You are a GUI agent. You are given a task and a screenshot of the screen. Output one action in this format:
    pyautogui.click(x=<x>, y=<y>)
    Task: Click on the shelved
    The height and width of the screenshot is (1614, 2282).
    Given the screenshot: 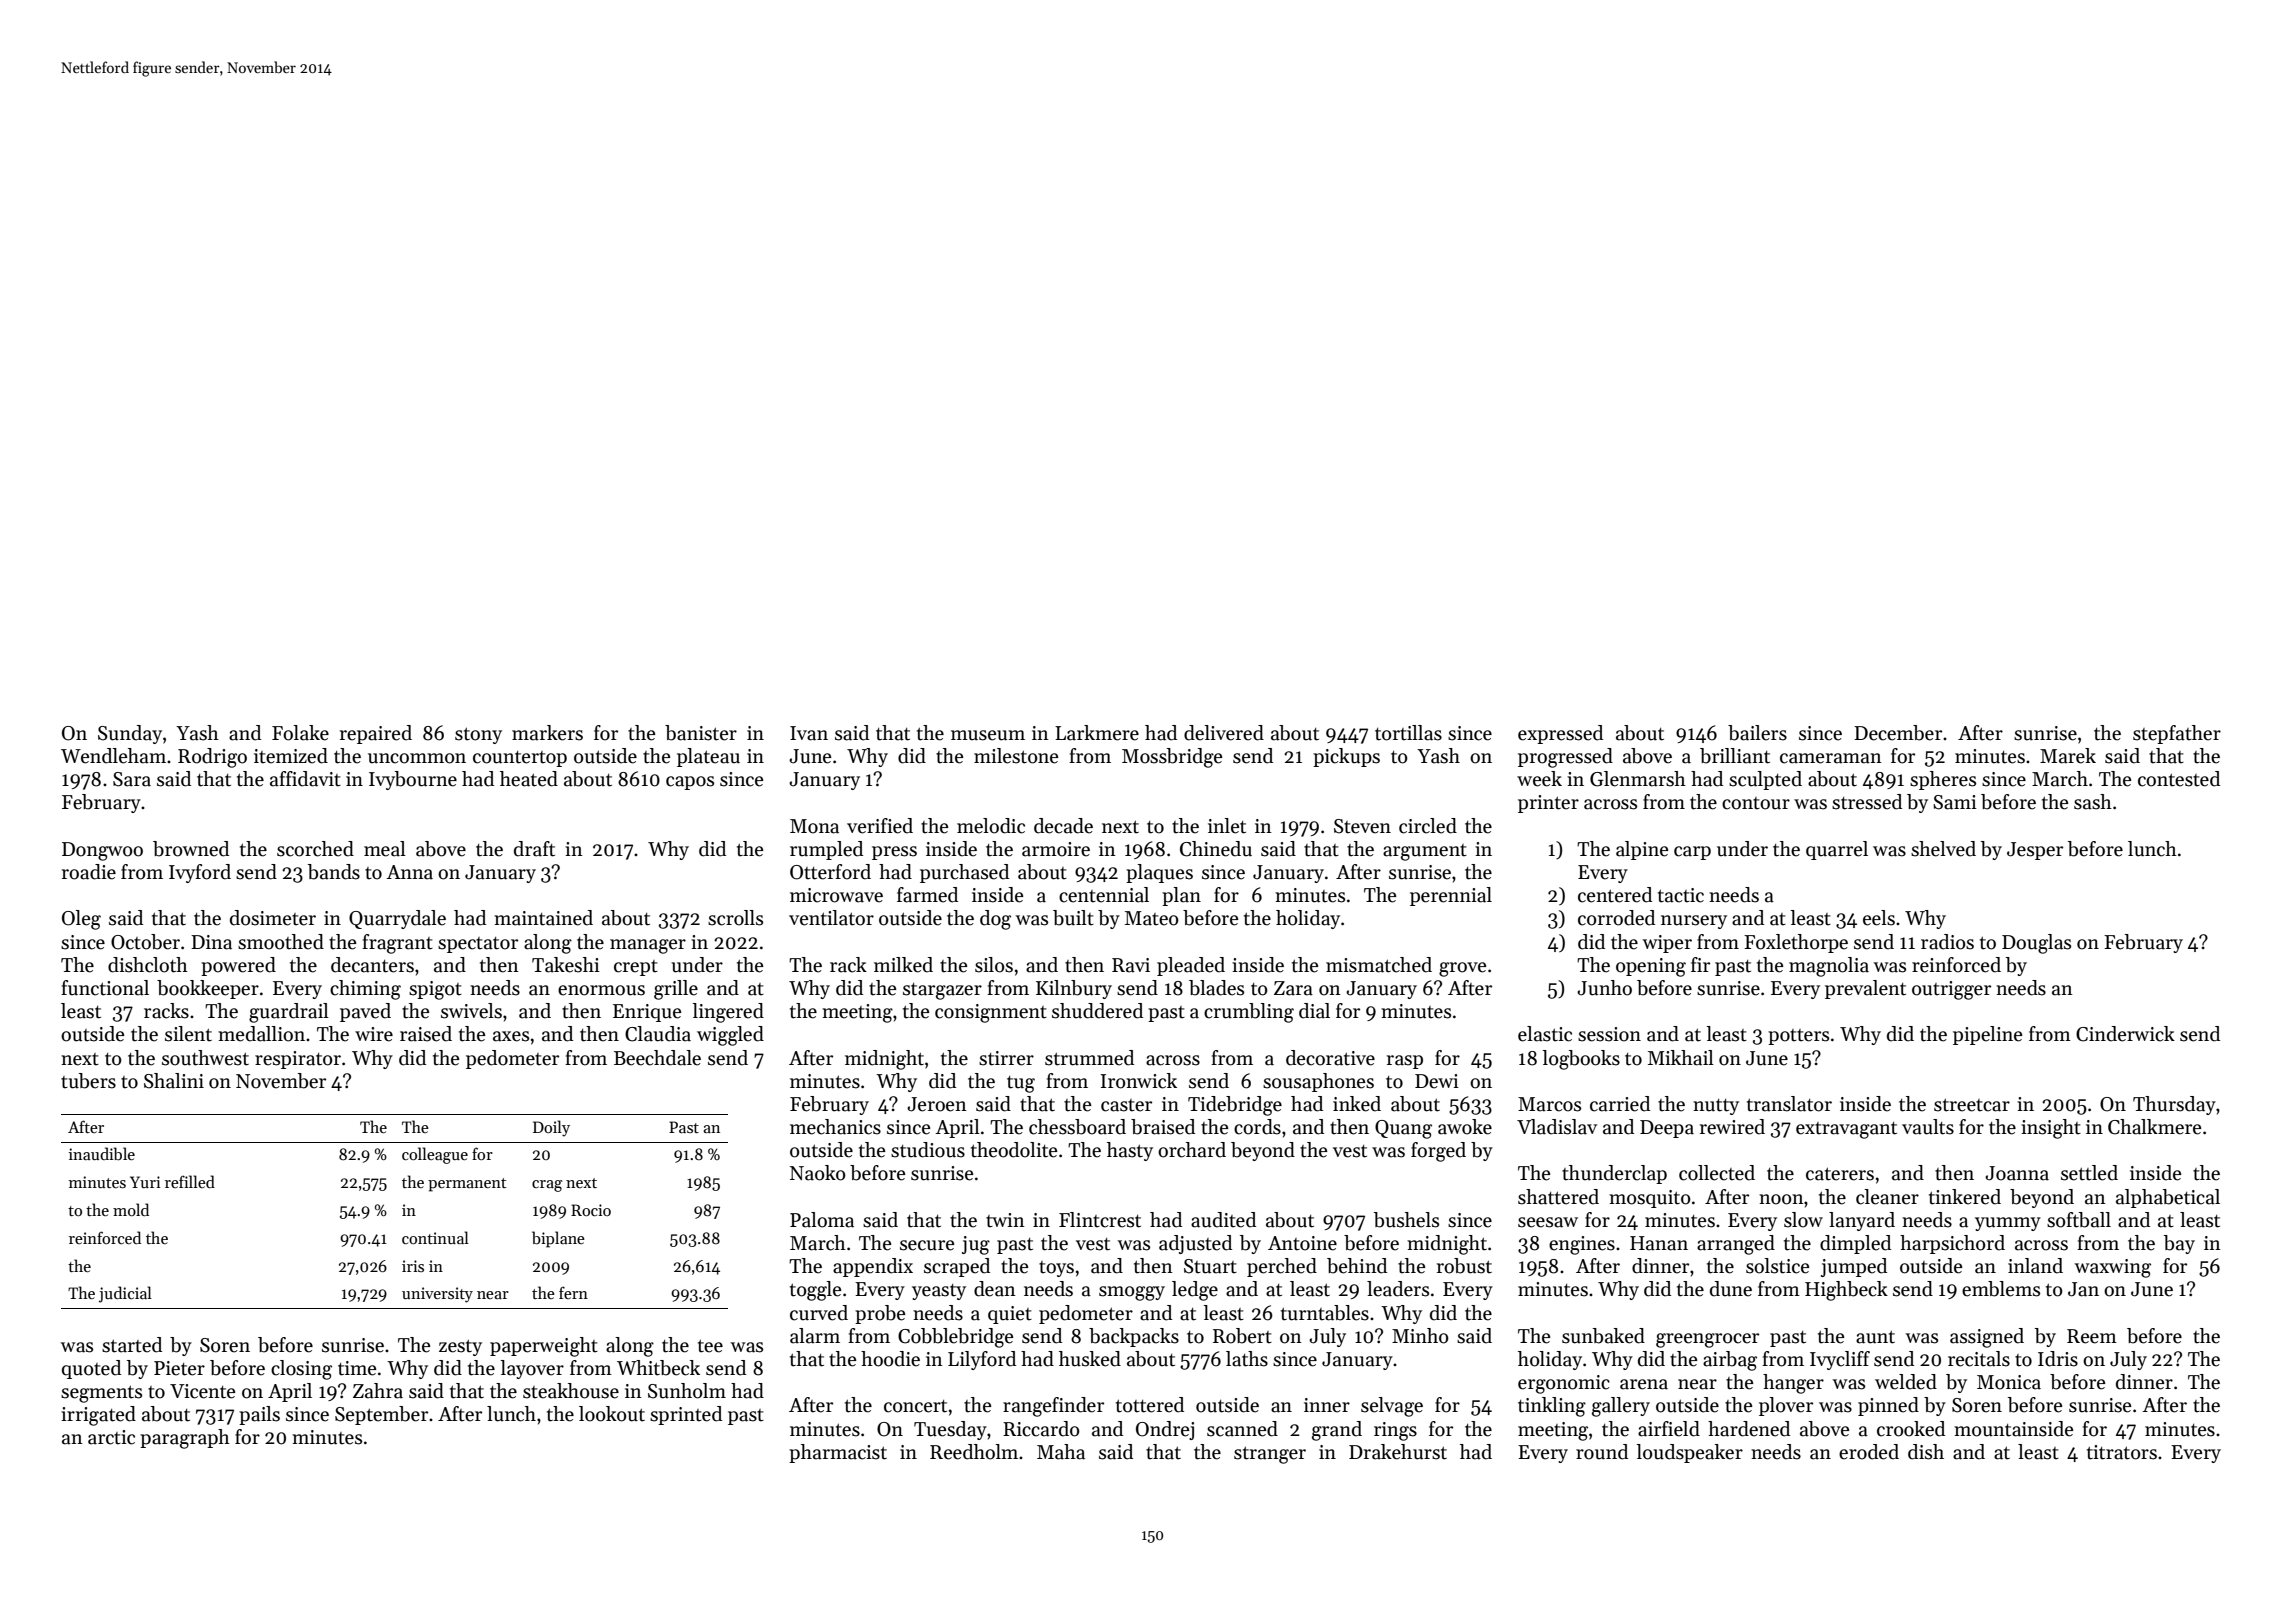 What is the action you would take?
    pyautogui.click(x=1943, y=849)
